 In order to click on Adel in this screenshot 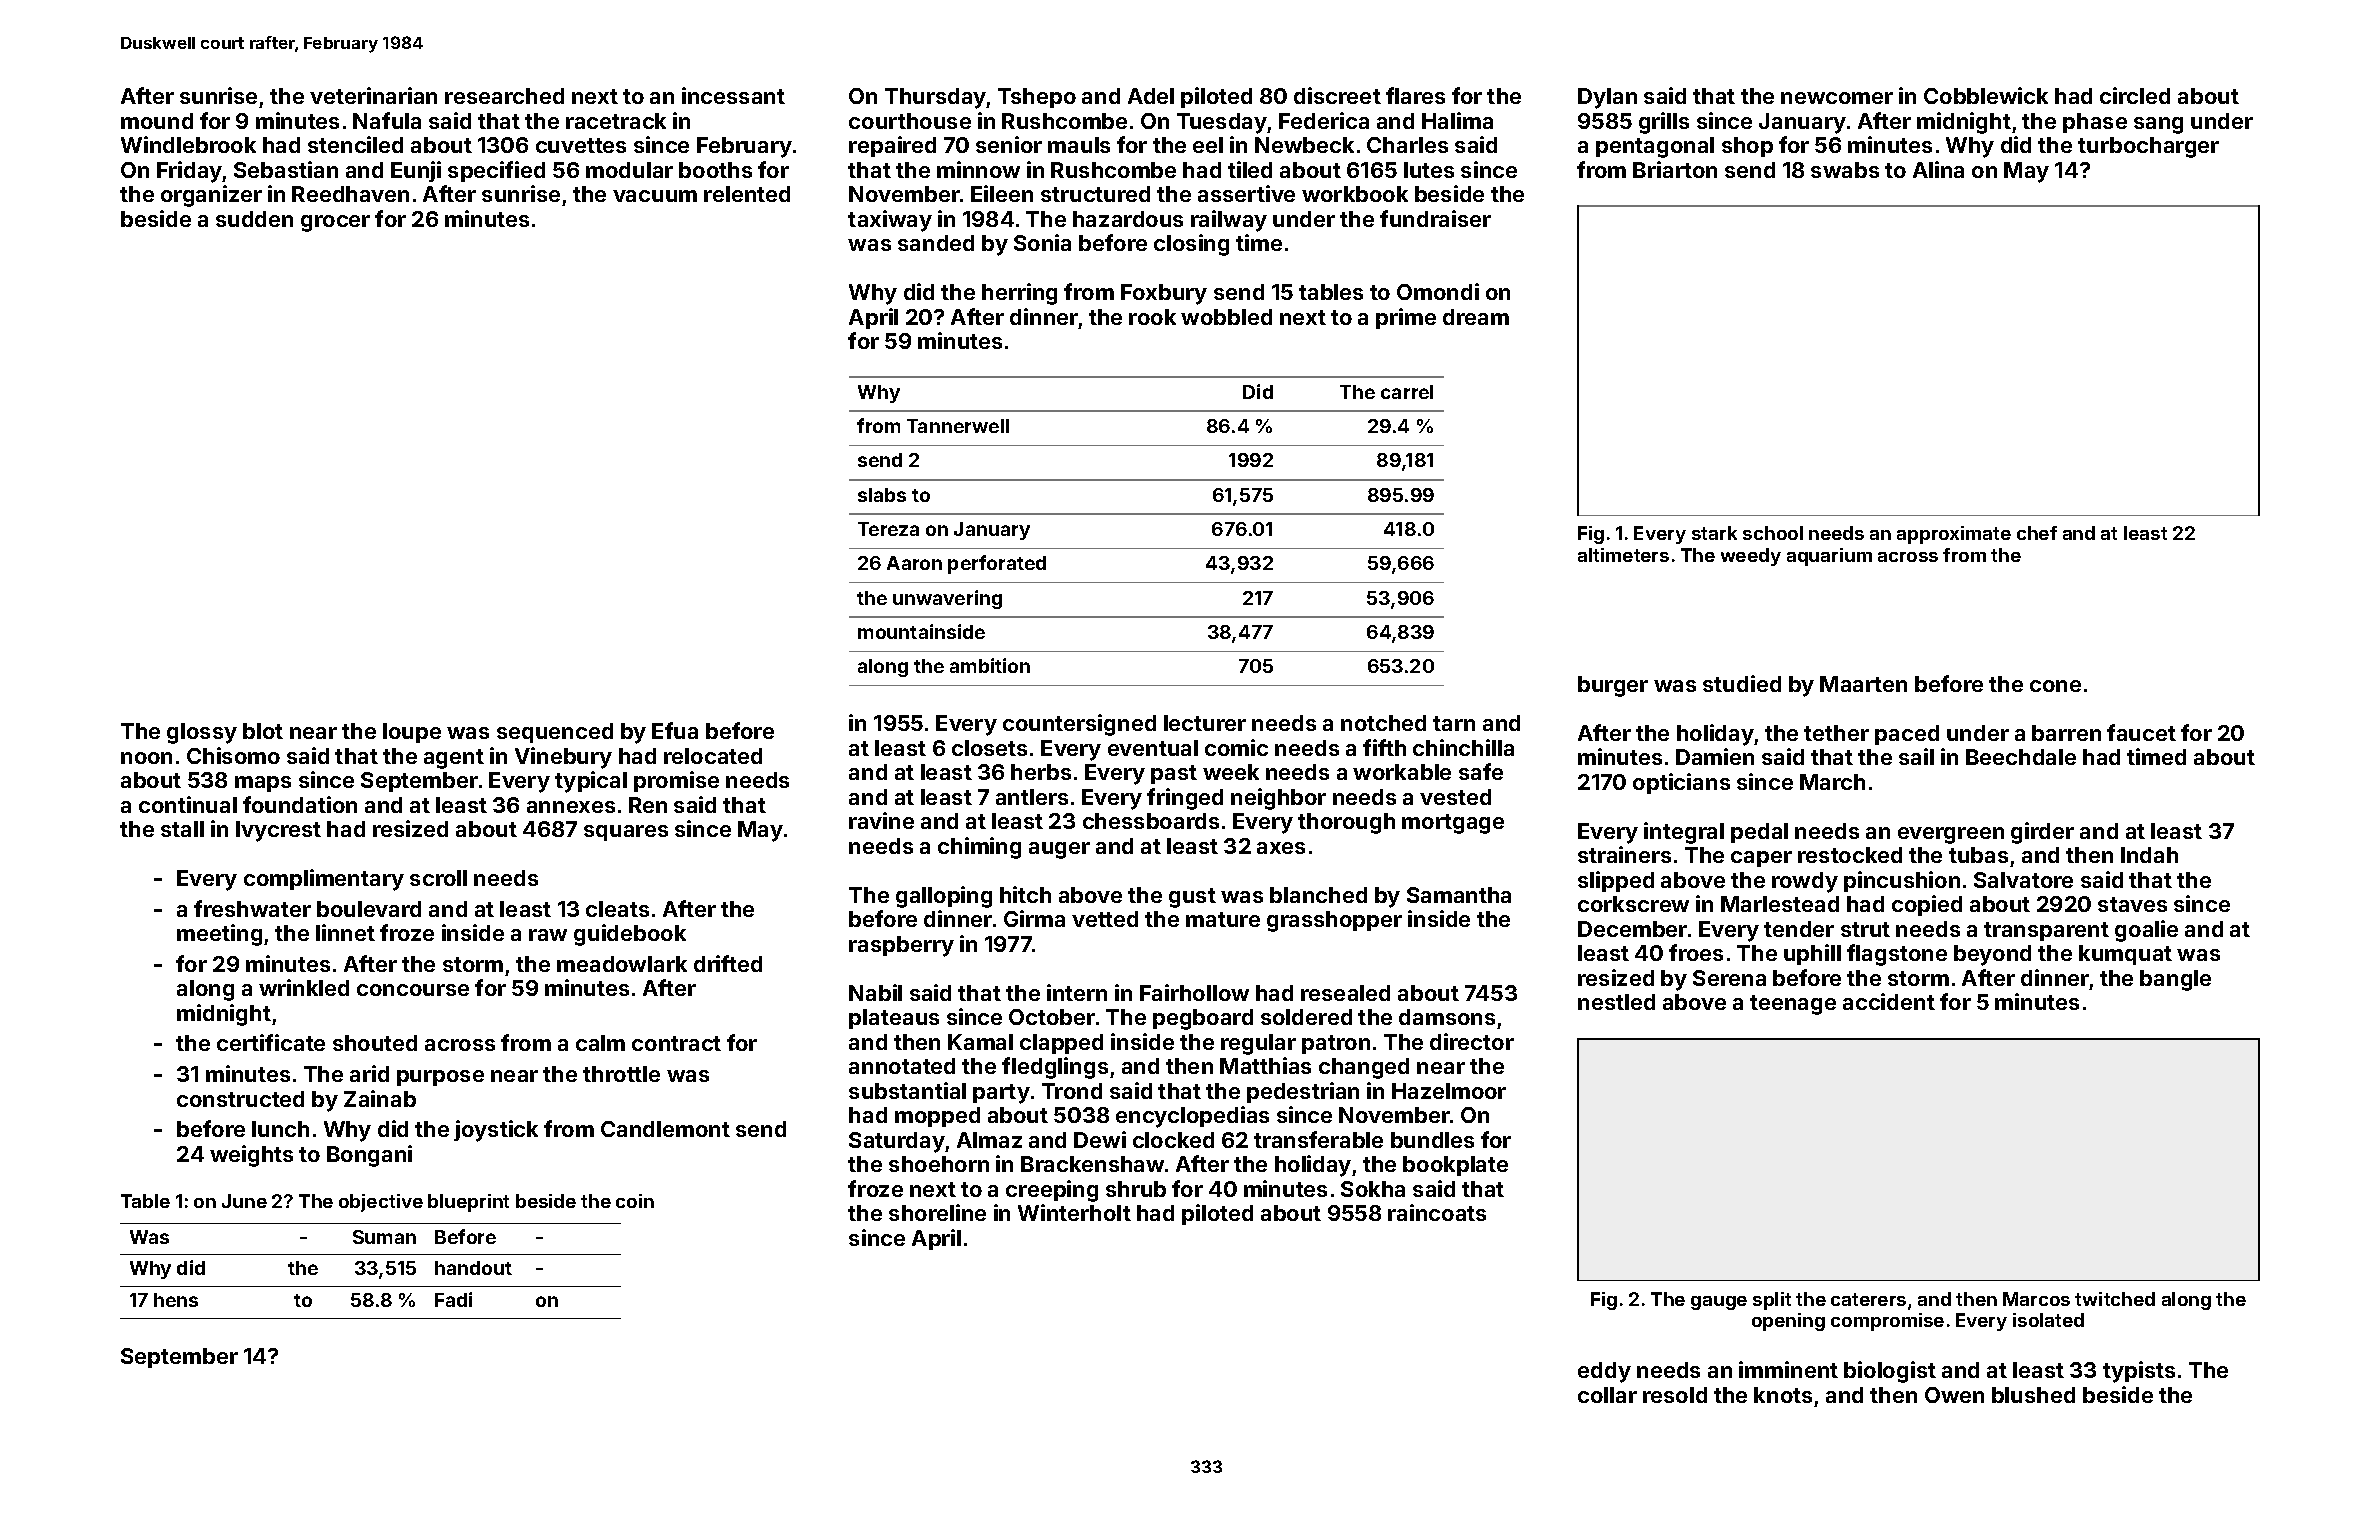, I will do `click(1151, 96)`.
